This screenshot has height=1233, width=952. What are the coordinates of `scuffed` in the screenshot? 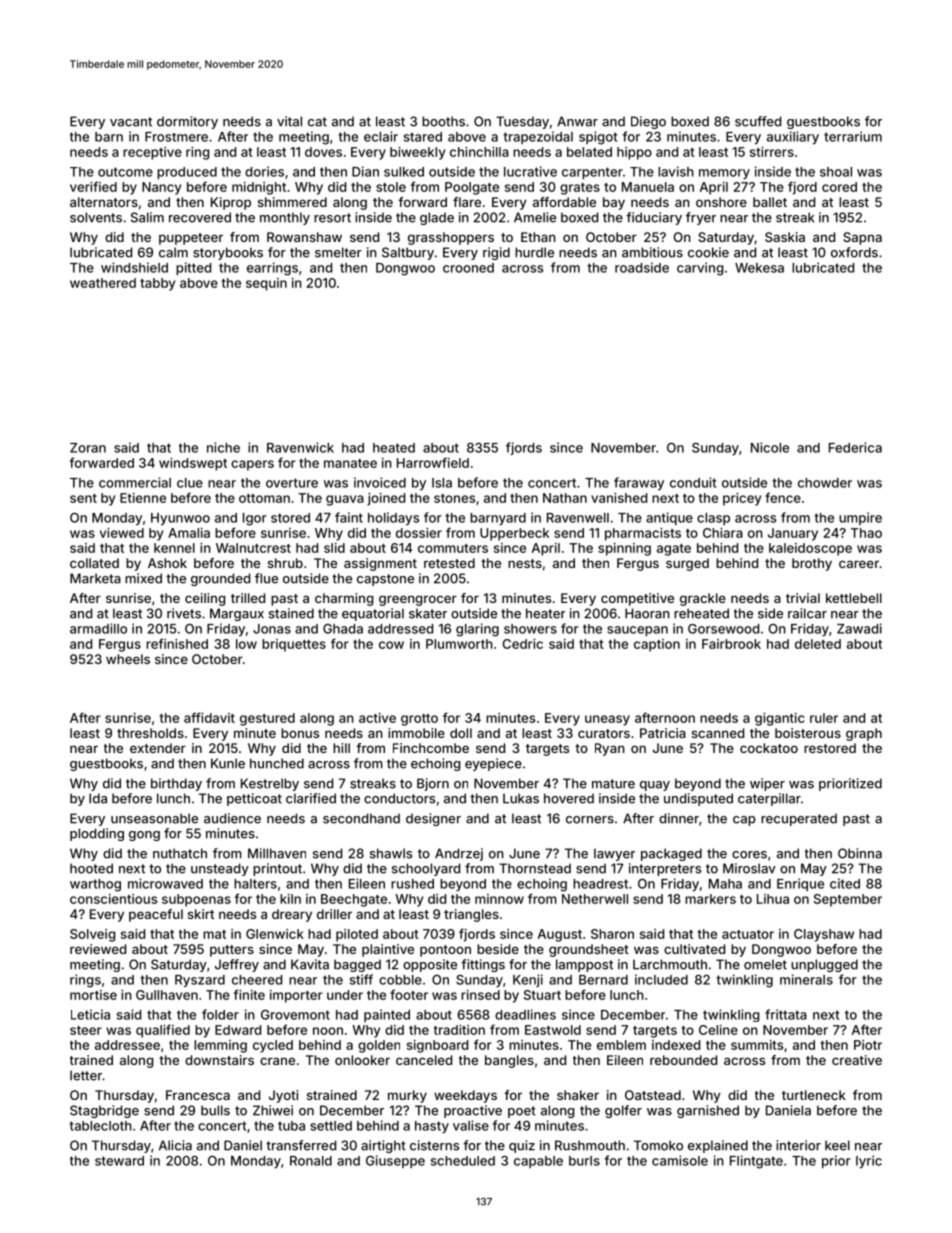 It's located at (758, 121).
